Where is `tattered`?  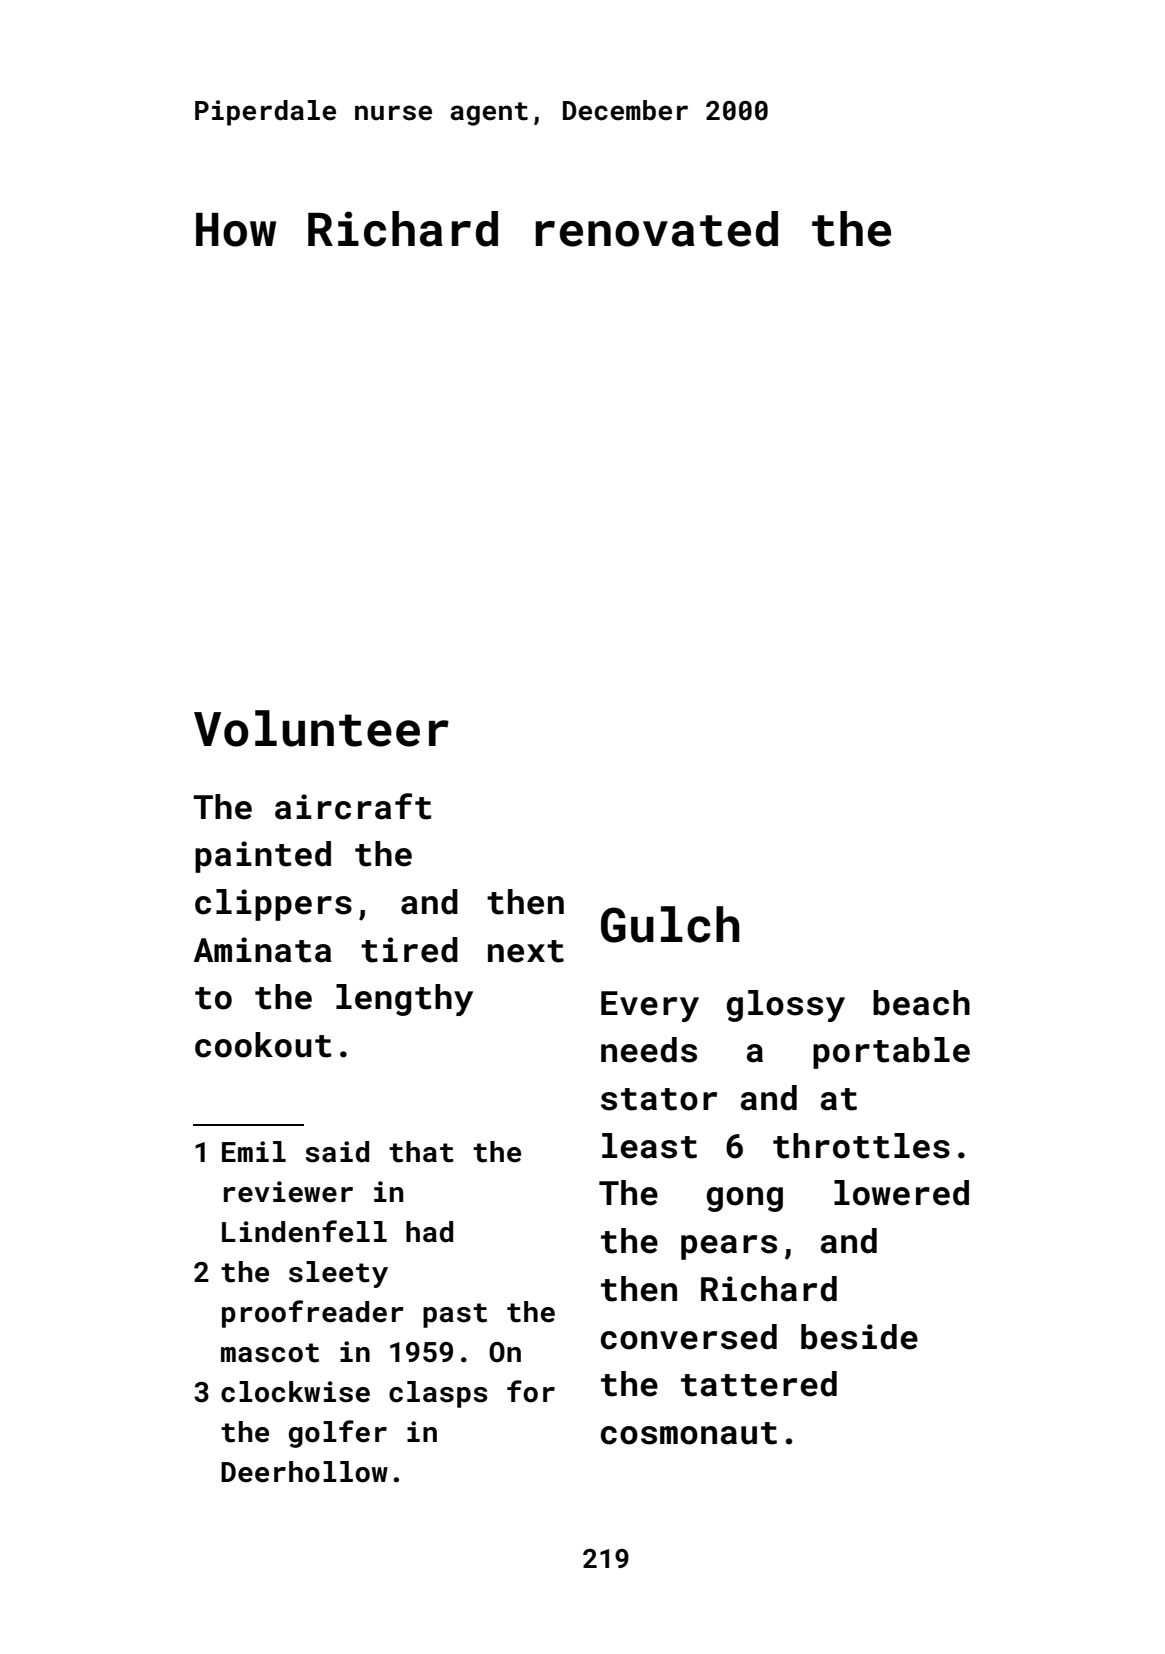 tattered is located at coordinates (759, 1384).
